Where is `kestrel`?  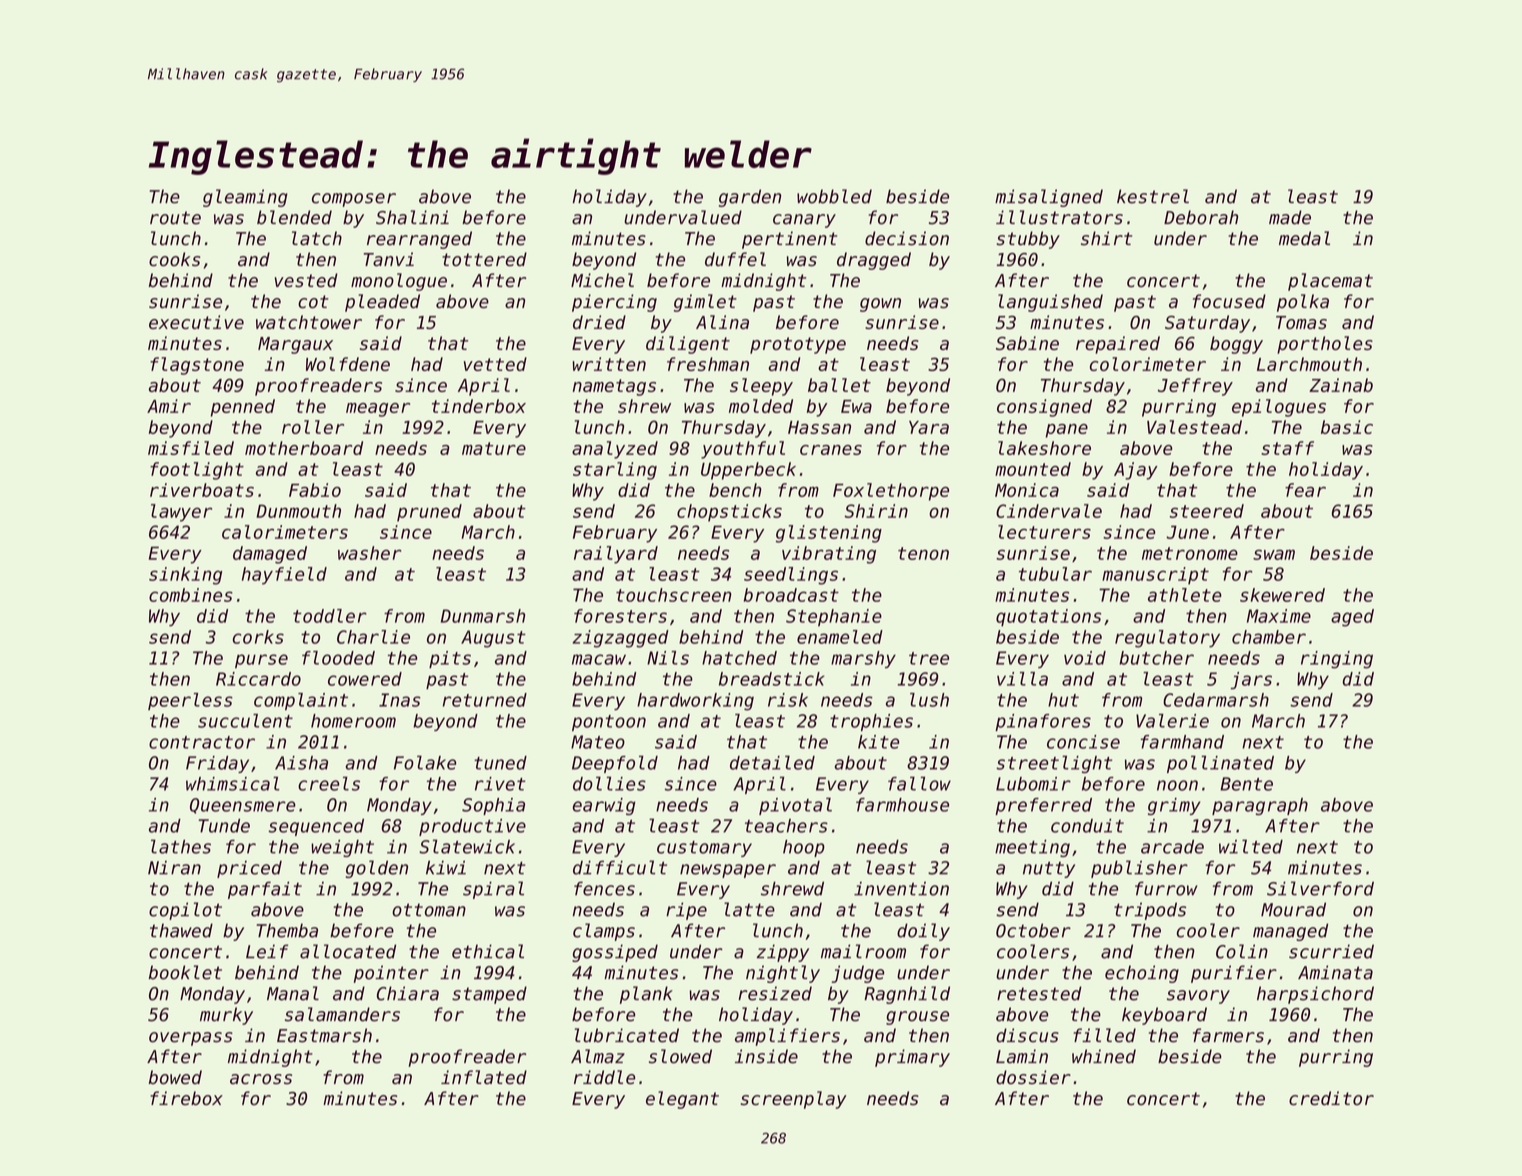
kestrel is located at coordinates (1153, 196).
